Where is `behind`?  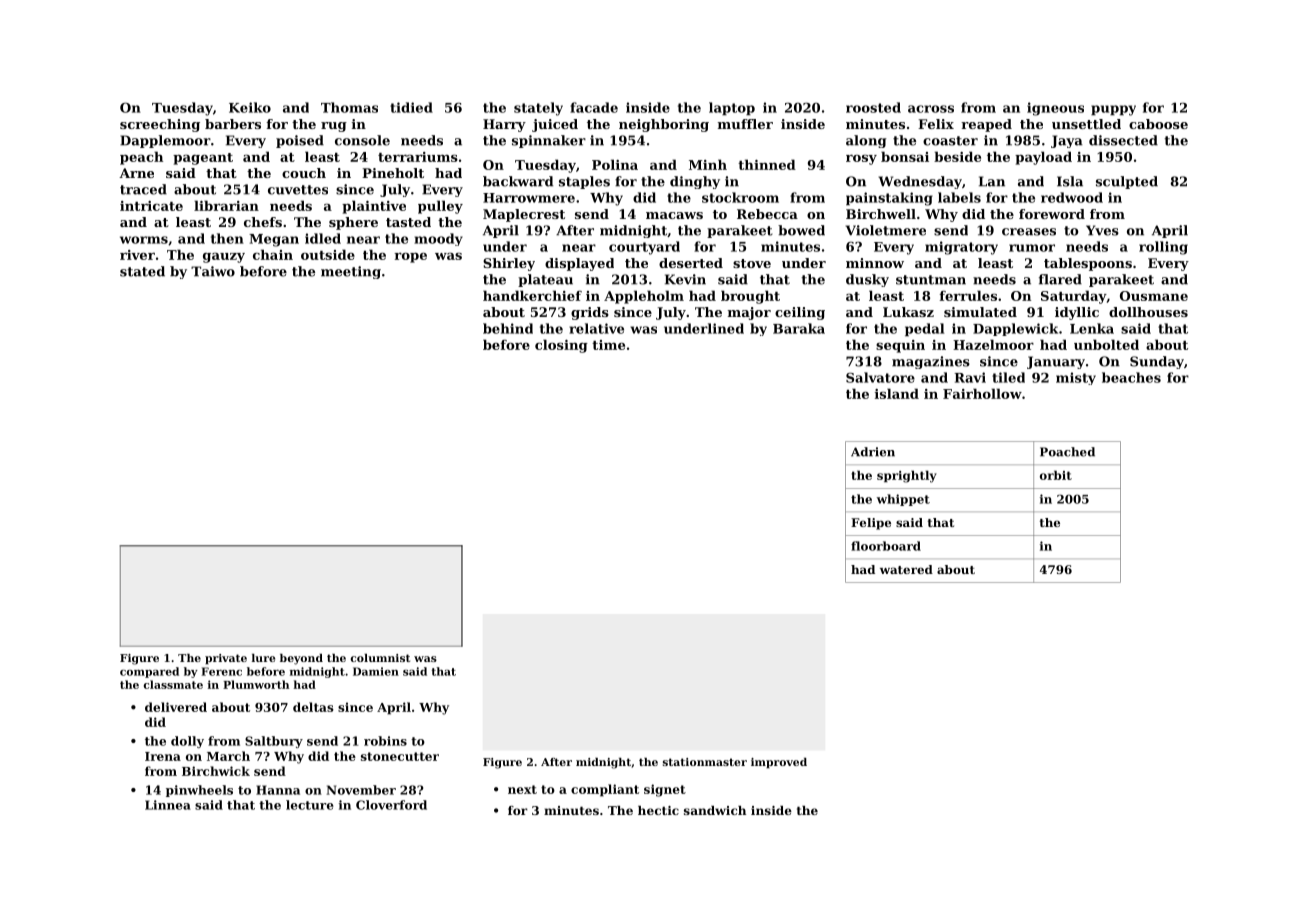
behind is located at coordinates (508, 328).
